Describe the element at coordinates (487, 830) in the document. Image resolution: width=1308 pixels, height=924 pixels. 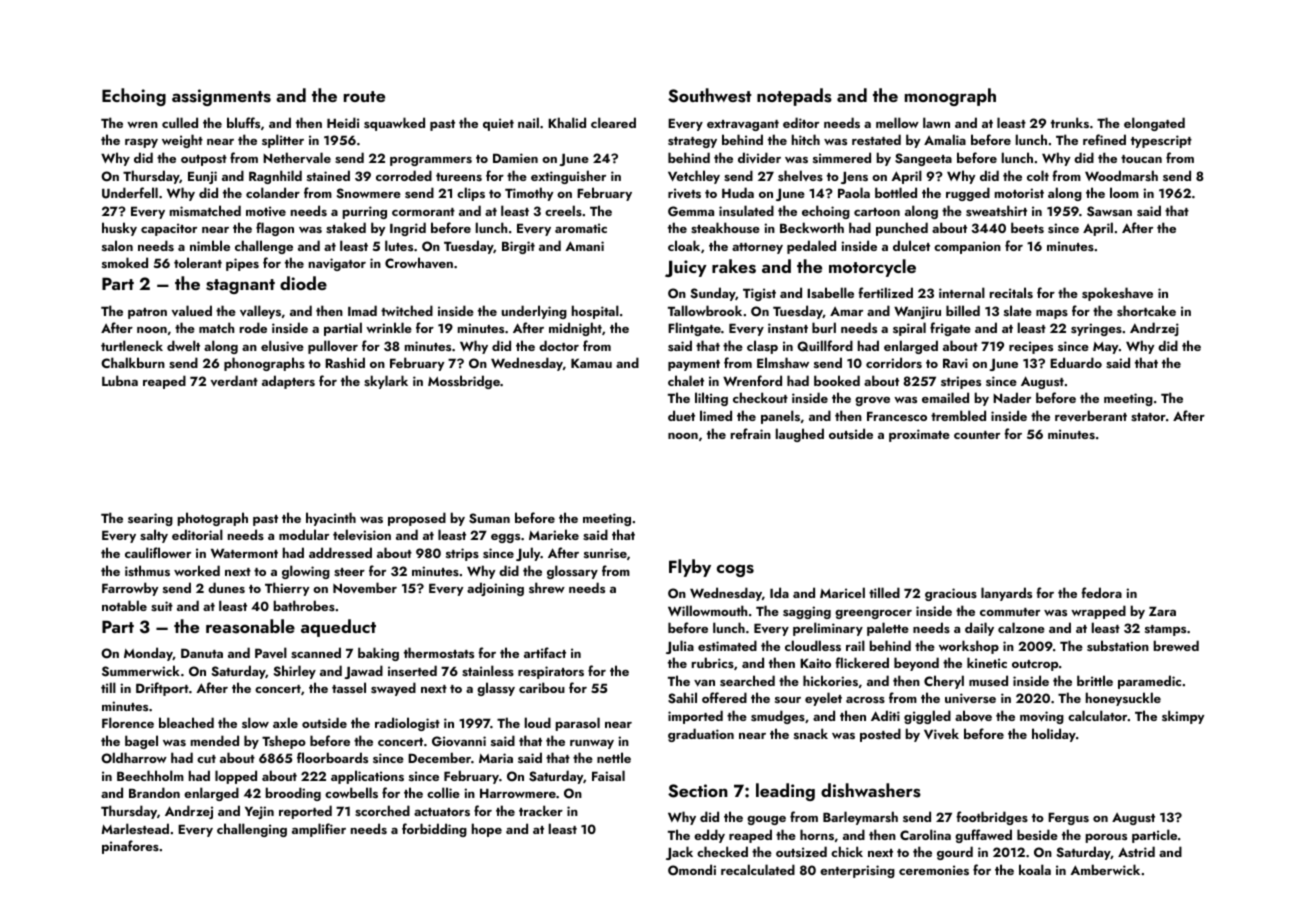
I see `hope` at that location.
